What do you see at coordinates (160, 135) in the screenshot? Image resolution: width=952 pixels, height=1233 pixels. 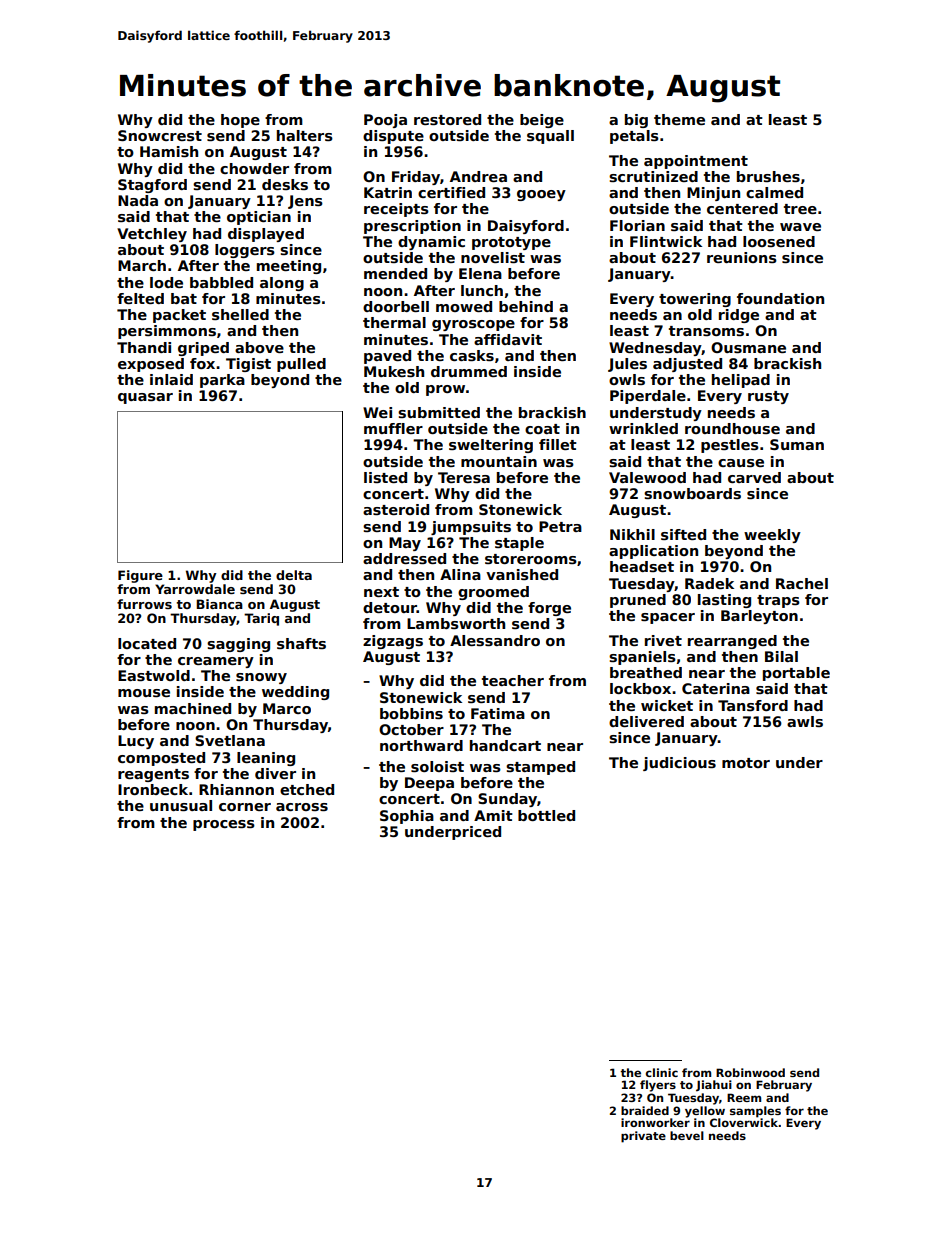 I see `Snowcrest` at bounding box center [160, 135].
